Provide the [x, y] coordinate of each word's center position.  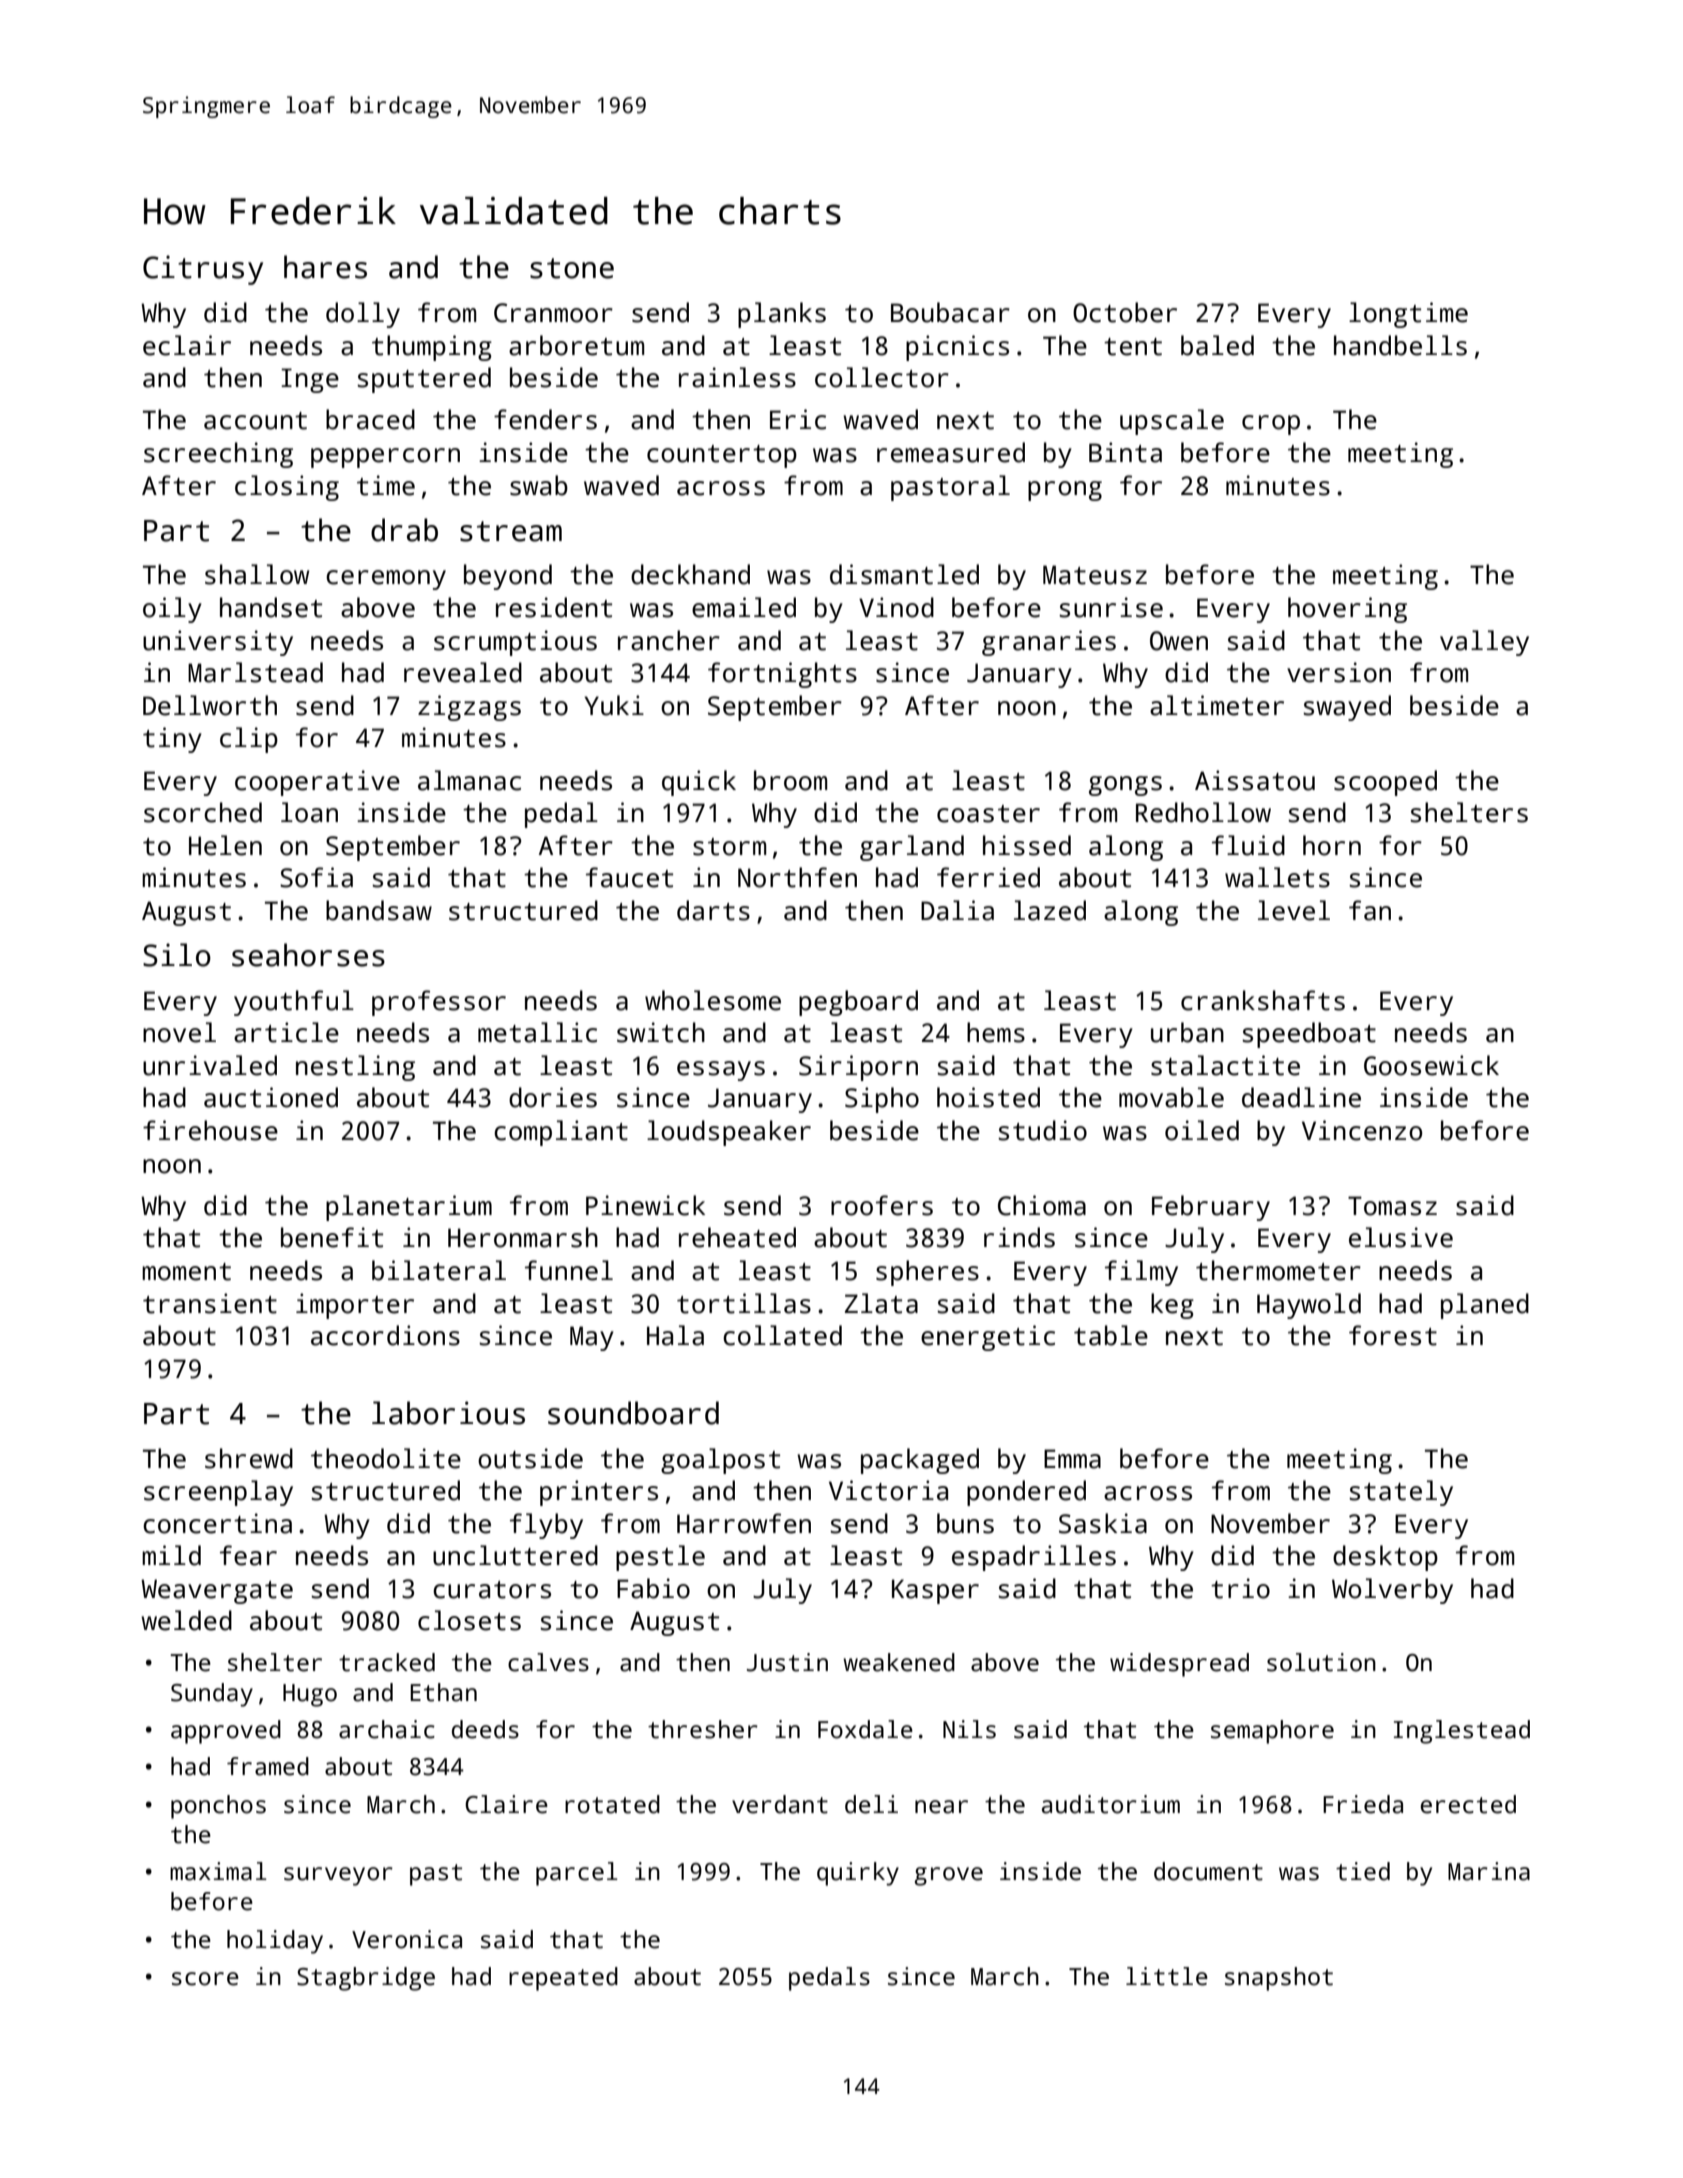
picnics [957, 348]
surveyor [338, 1876]
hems [996, 1032]
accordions [385, 1335]
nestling [355, 1068]
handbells [1400, 345]
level [1294, 910]
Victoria [888, 1490]
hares [325, 267]
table [1111, 1335]
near [941, 1807]
